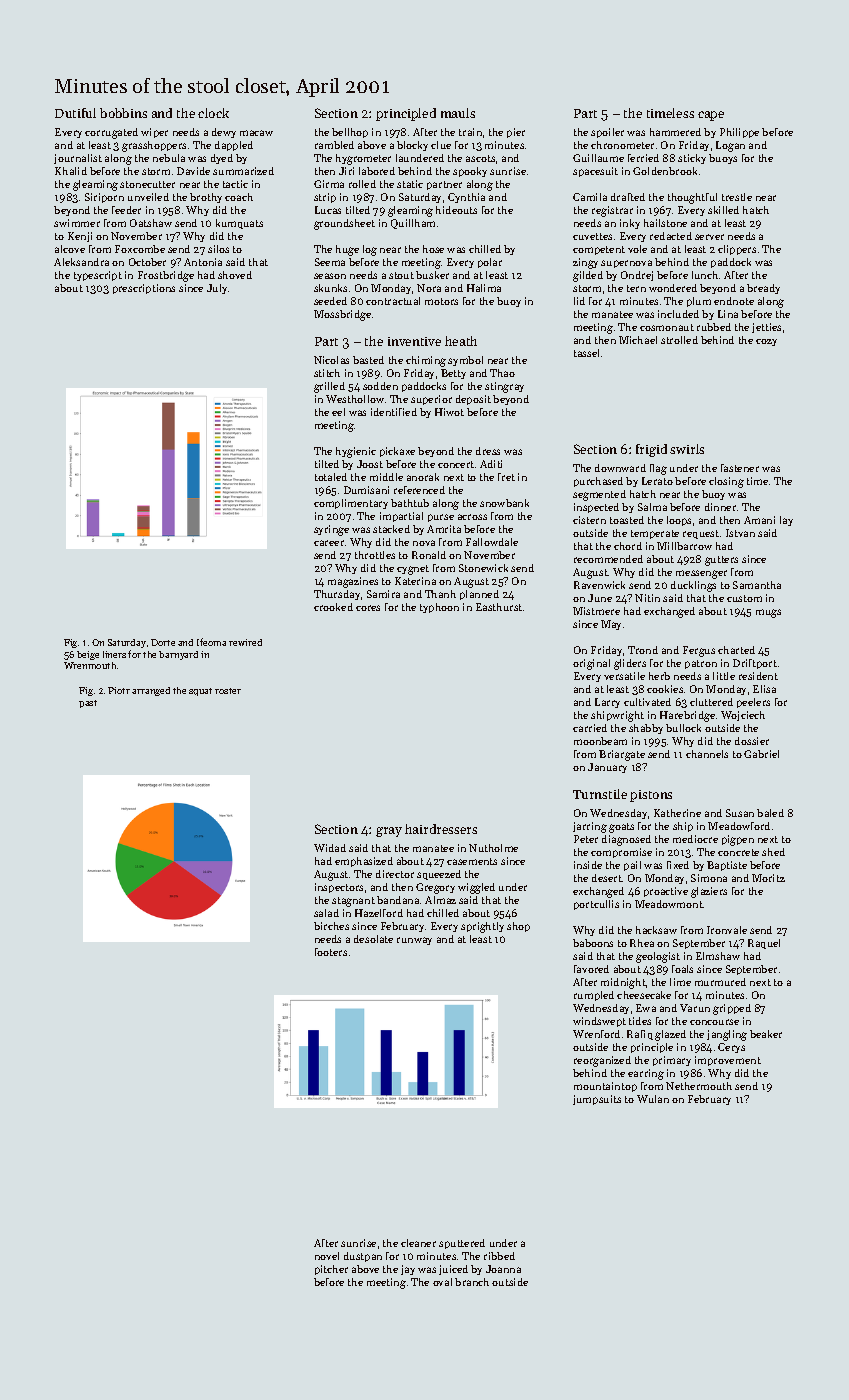 The height and width of the screenshot is (1400, 849). I want to click on Michael, so click(638, 340).
